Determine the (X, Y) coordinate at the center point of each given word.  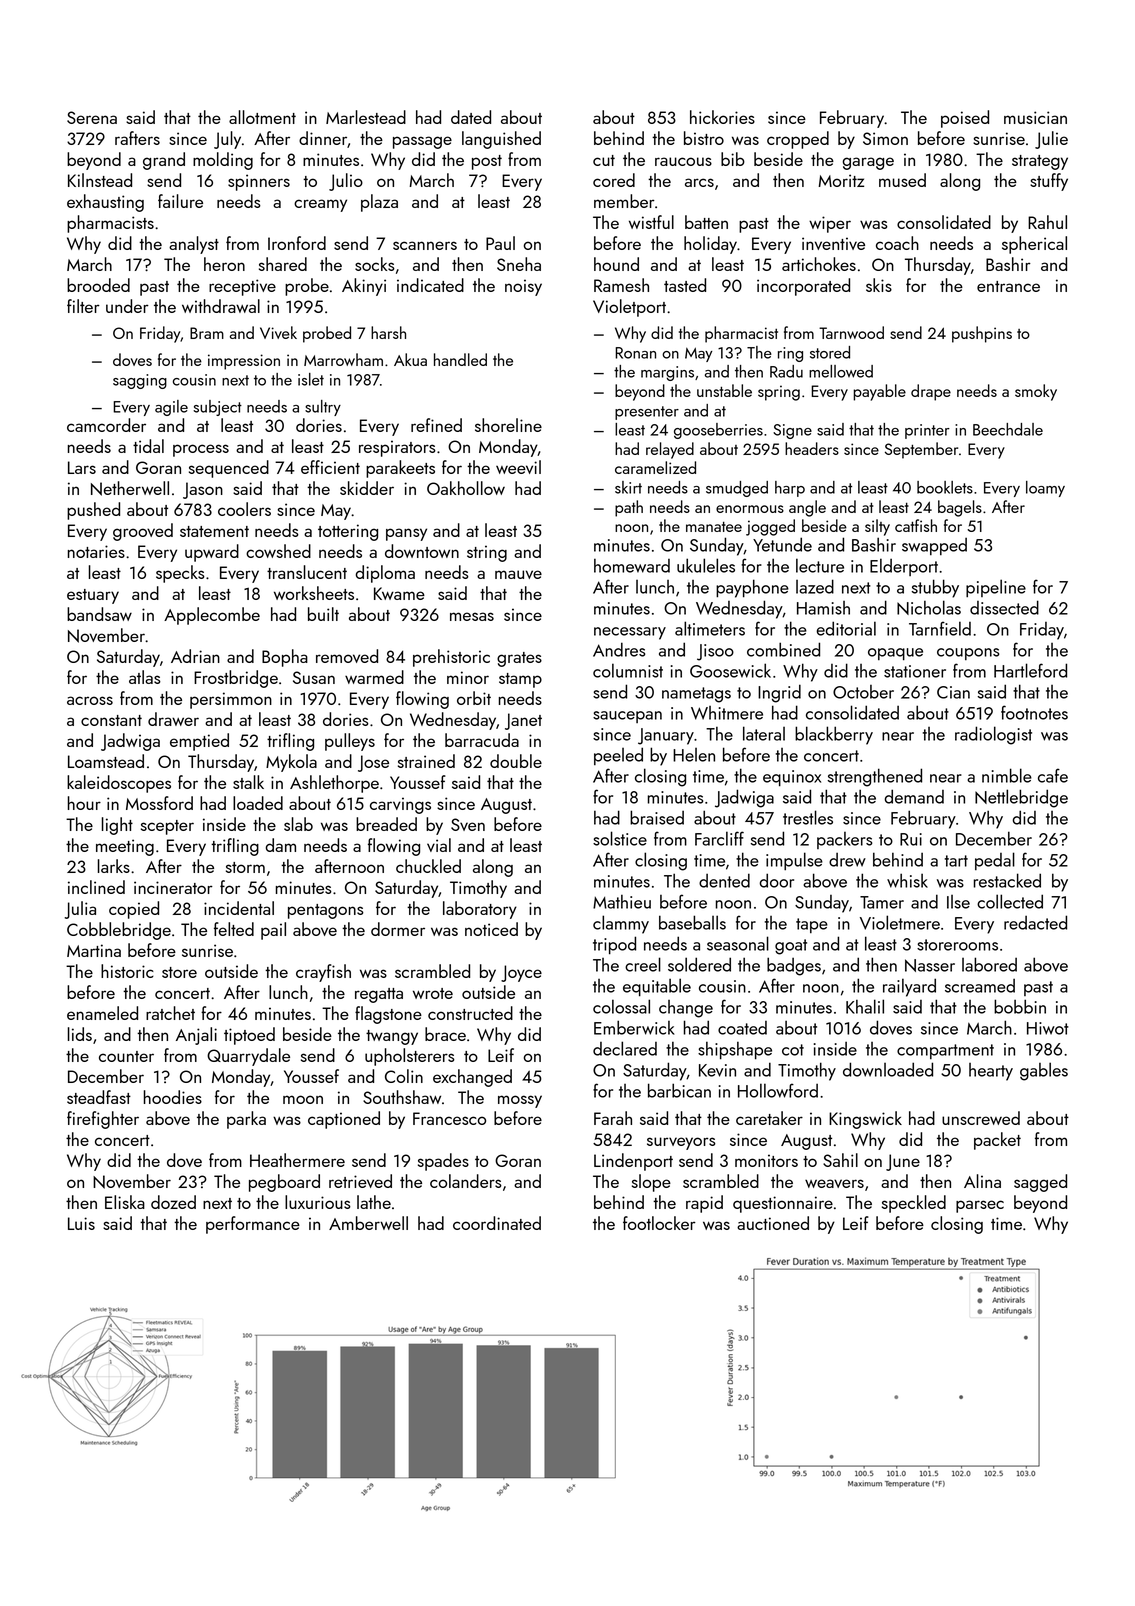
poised (965, 119)
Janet (523, 721)
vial (439, 845)
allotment (262, 117)
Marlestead (366, 117)
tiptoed (249, 1036)
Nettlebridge (1021, 798)
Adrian (195, 656)
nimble (1007, 775)
